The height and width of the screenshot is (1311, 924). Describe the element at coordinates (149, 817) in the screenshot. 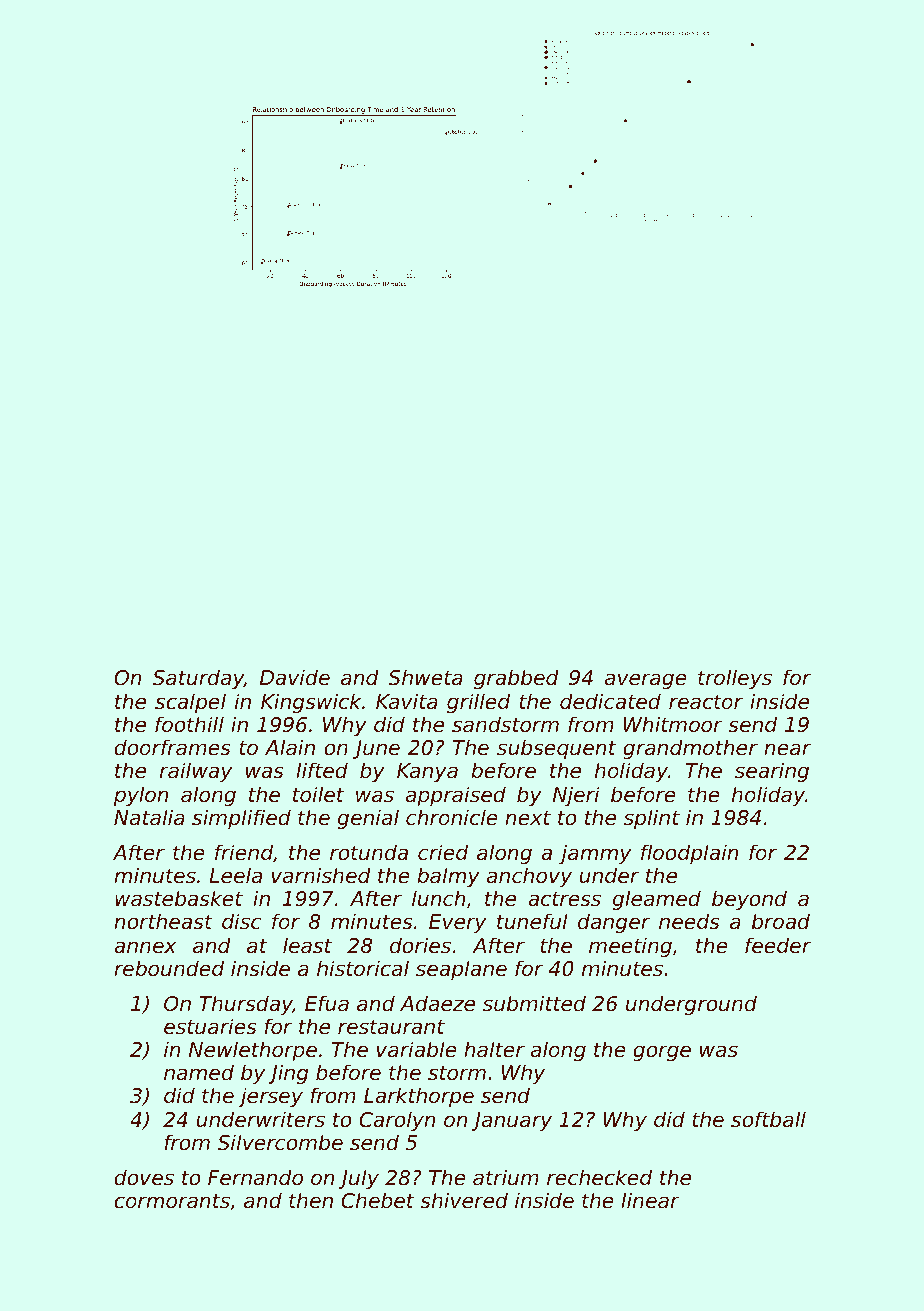

I see `Natalia` at that location.
